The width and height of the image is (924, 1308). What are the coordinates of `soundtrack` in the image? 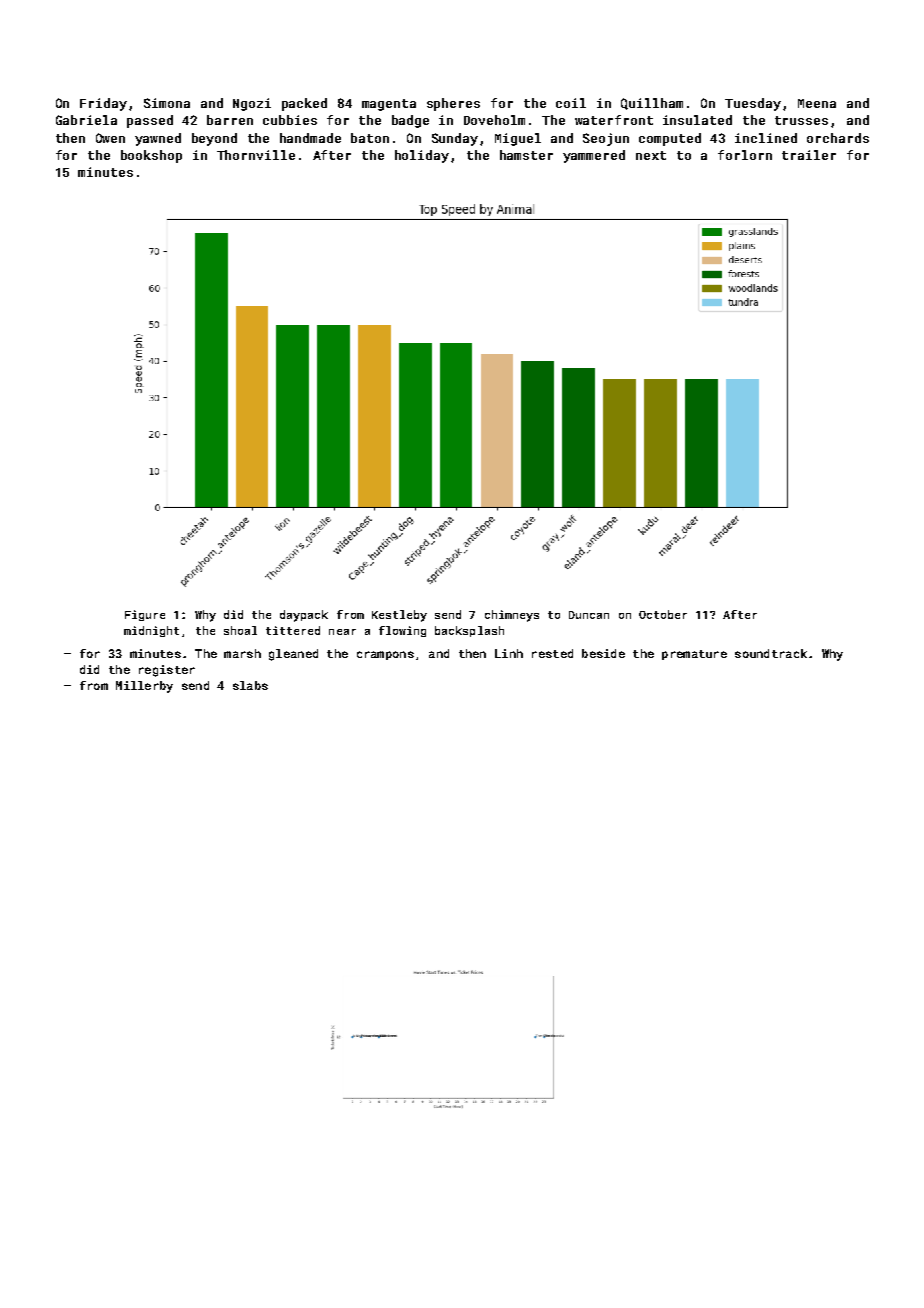 It's located at (771, 653).
